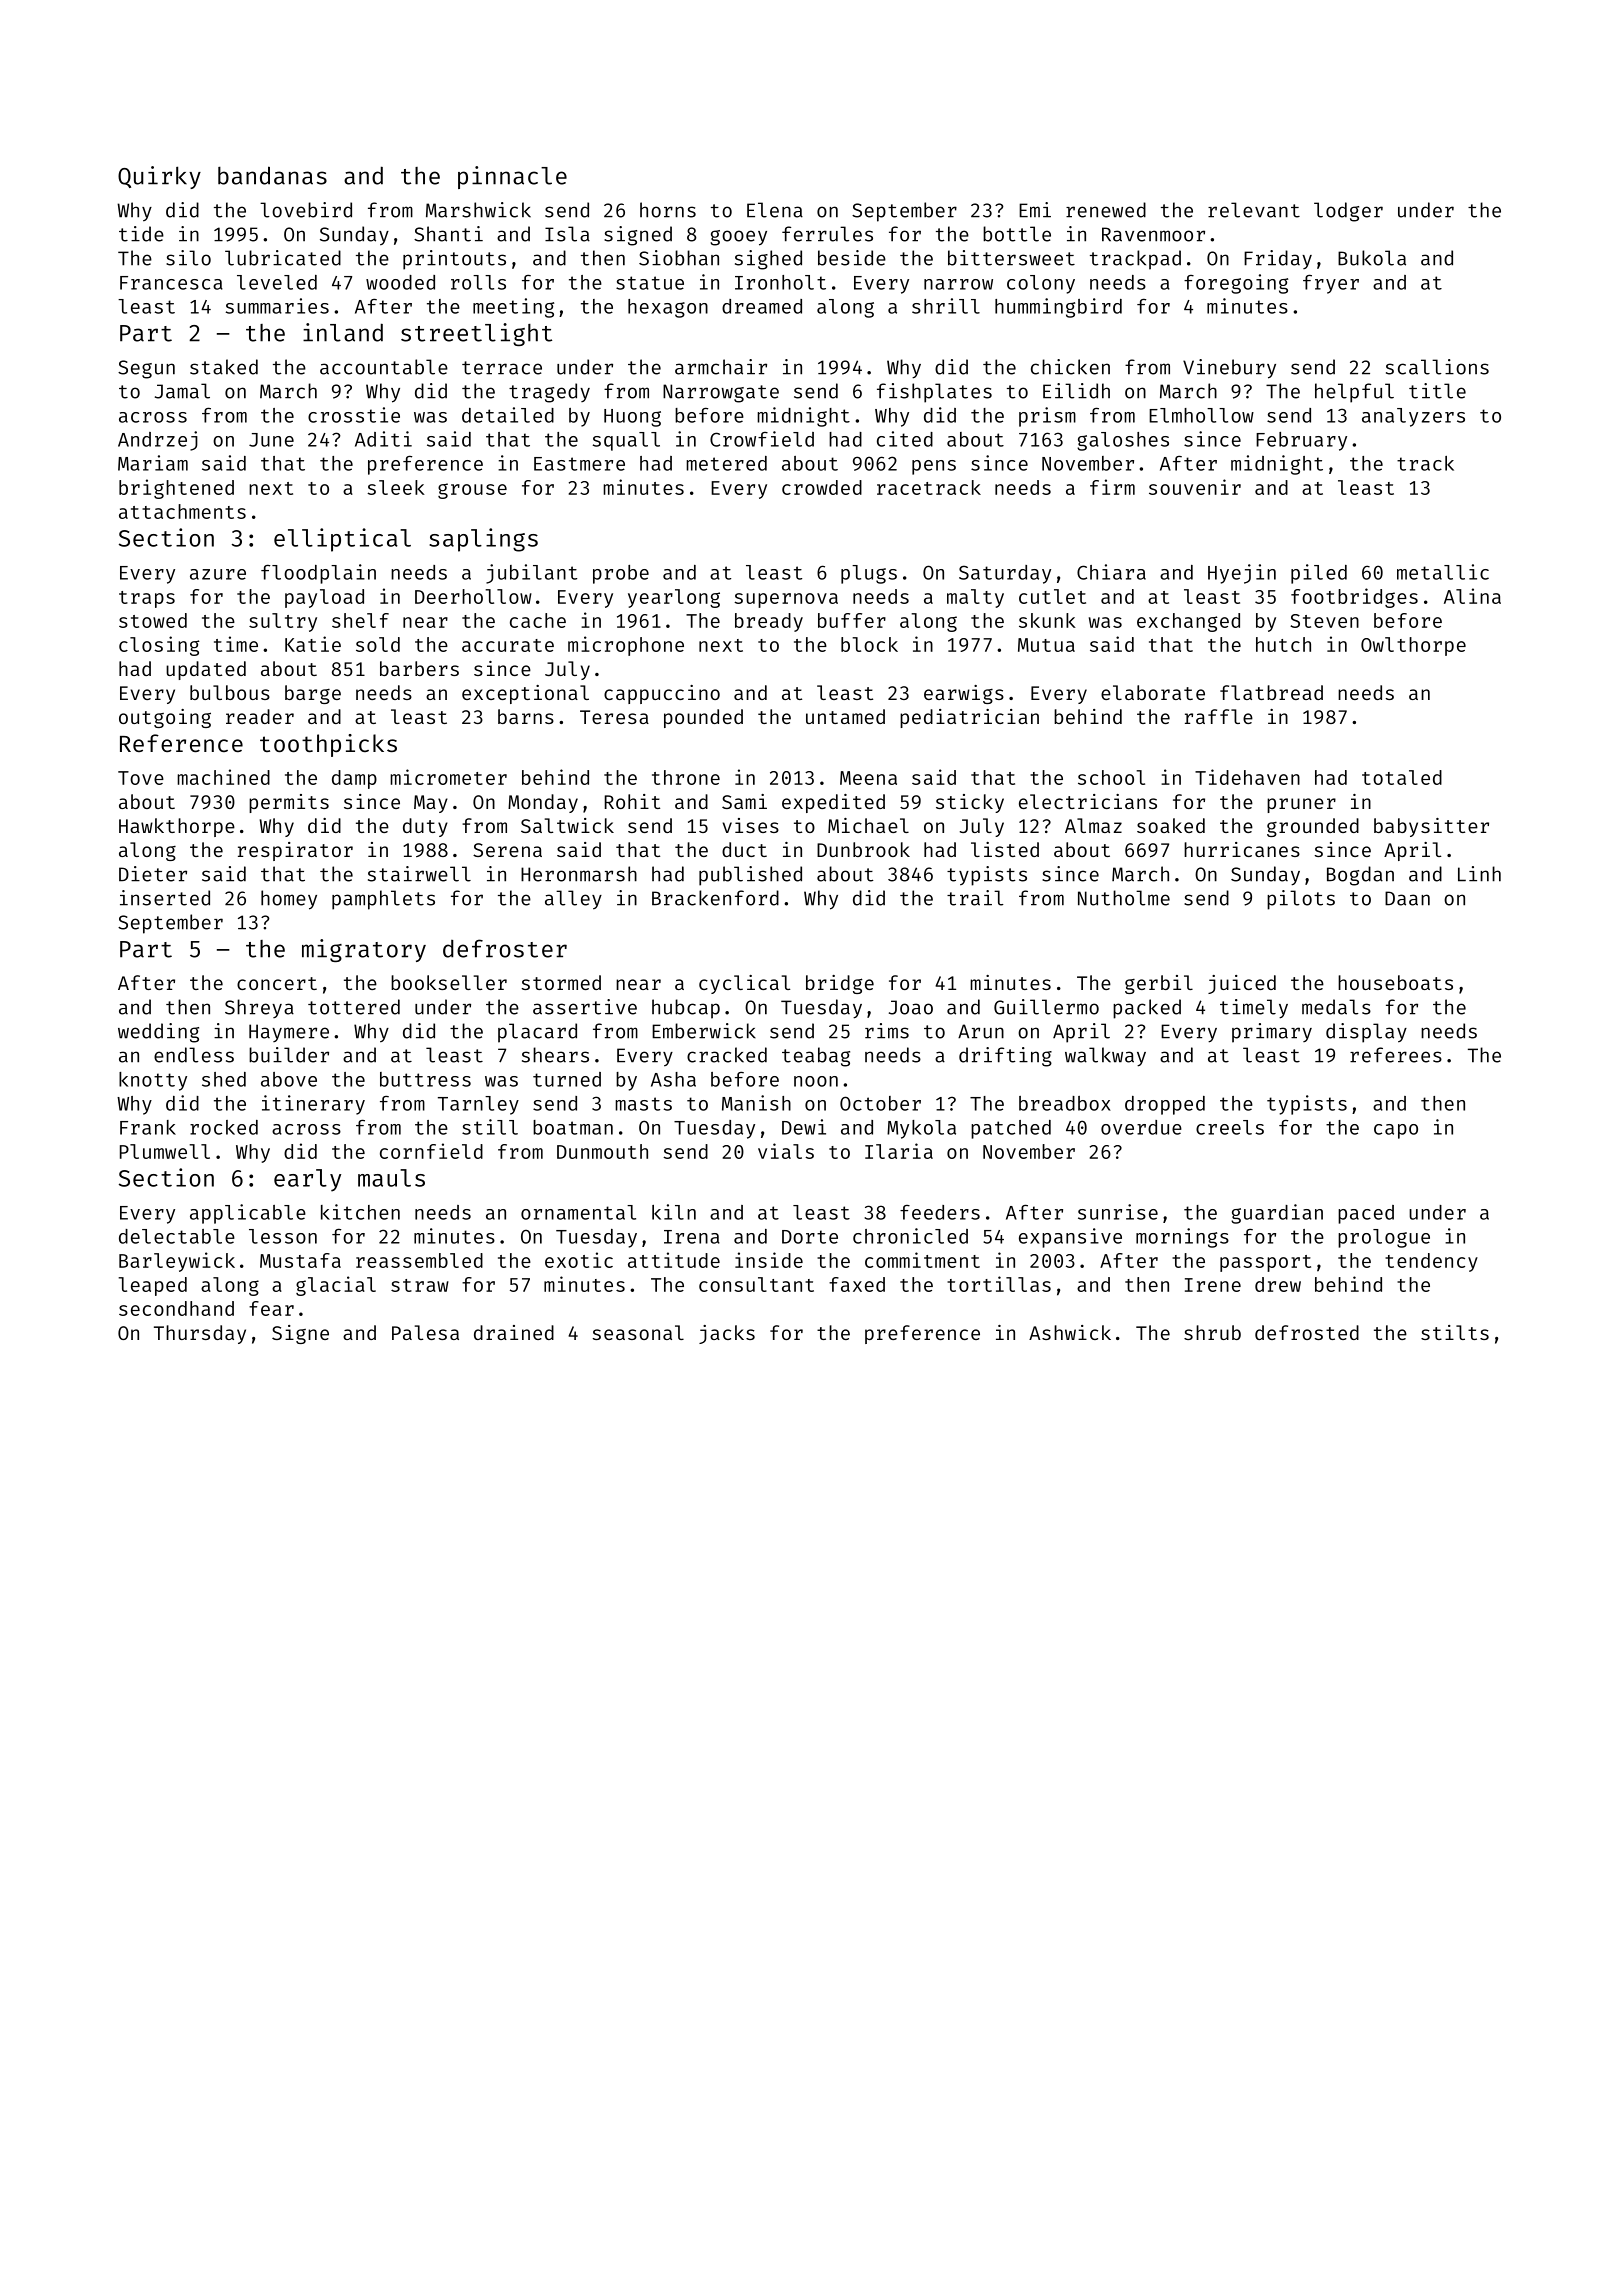 The height and width of the page is (2292, 1620). I want to click on Saturday, so click(1005, 574).
